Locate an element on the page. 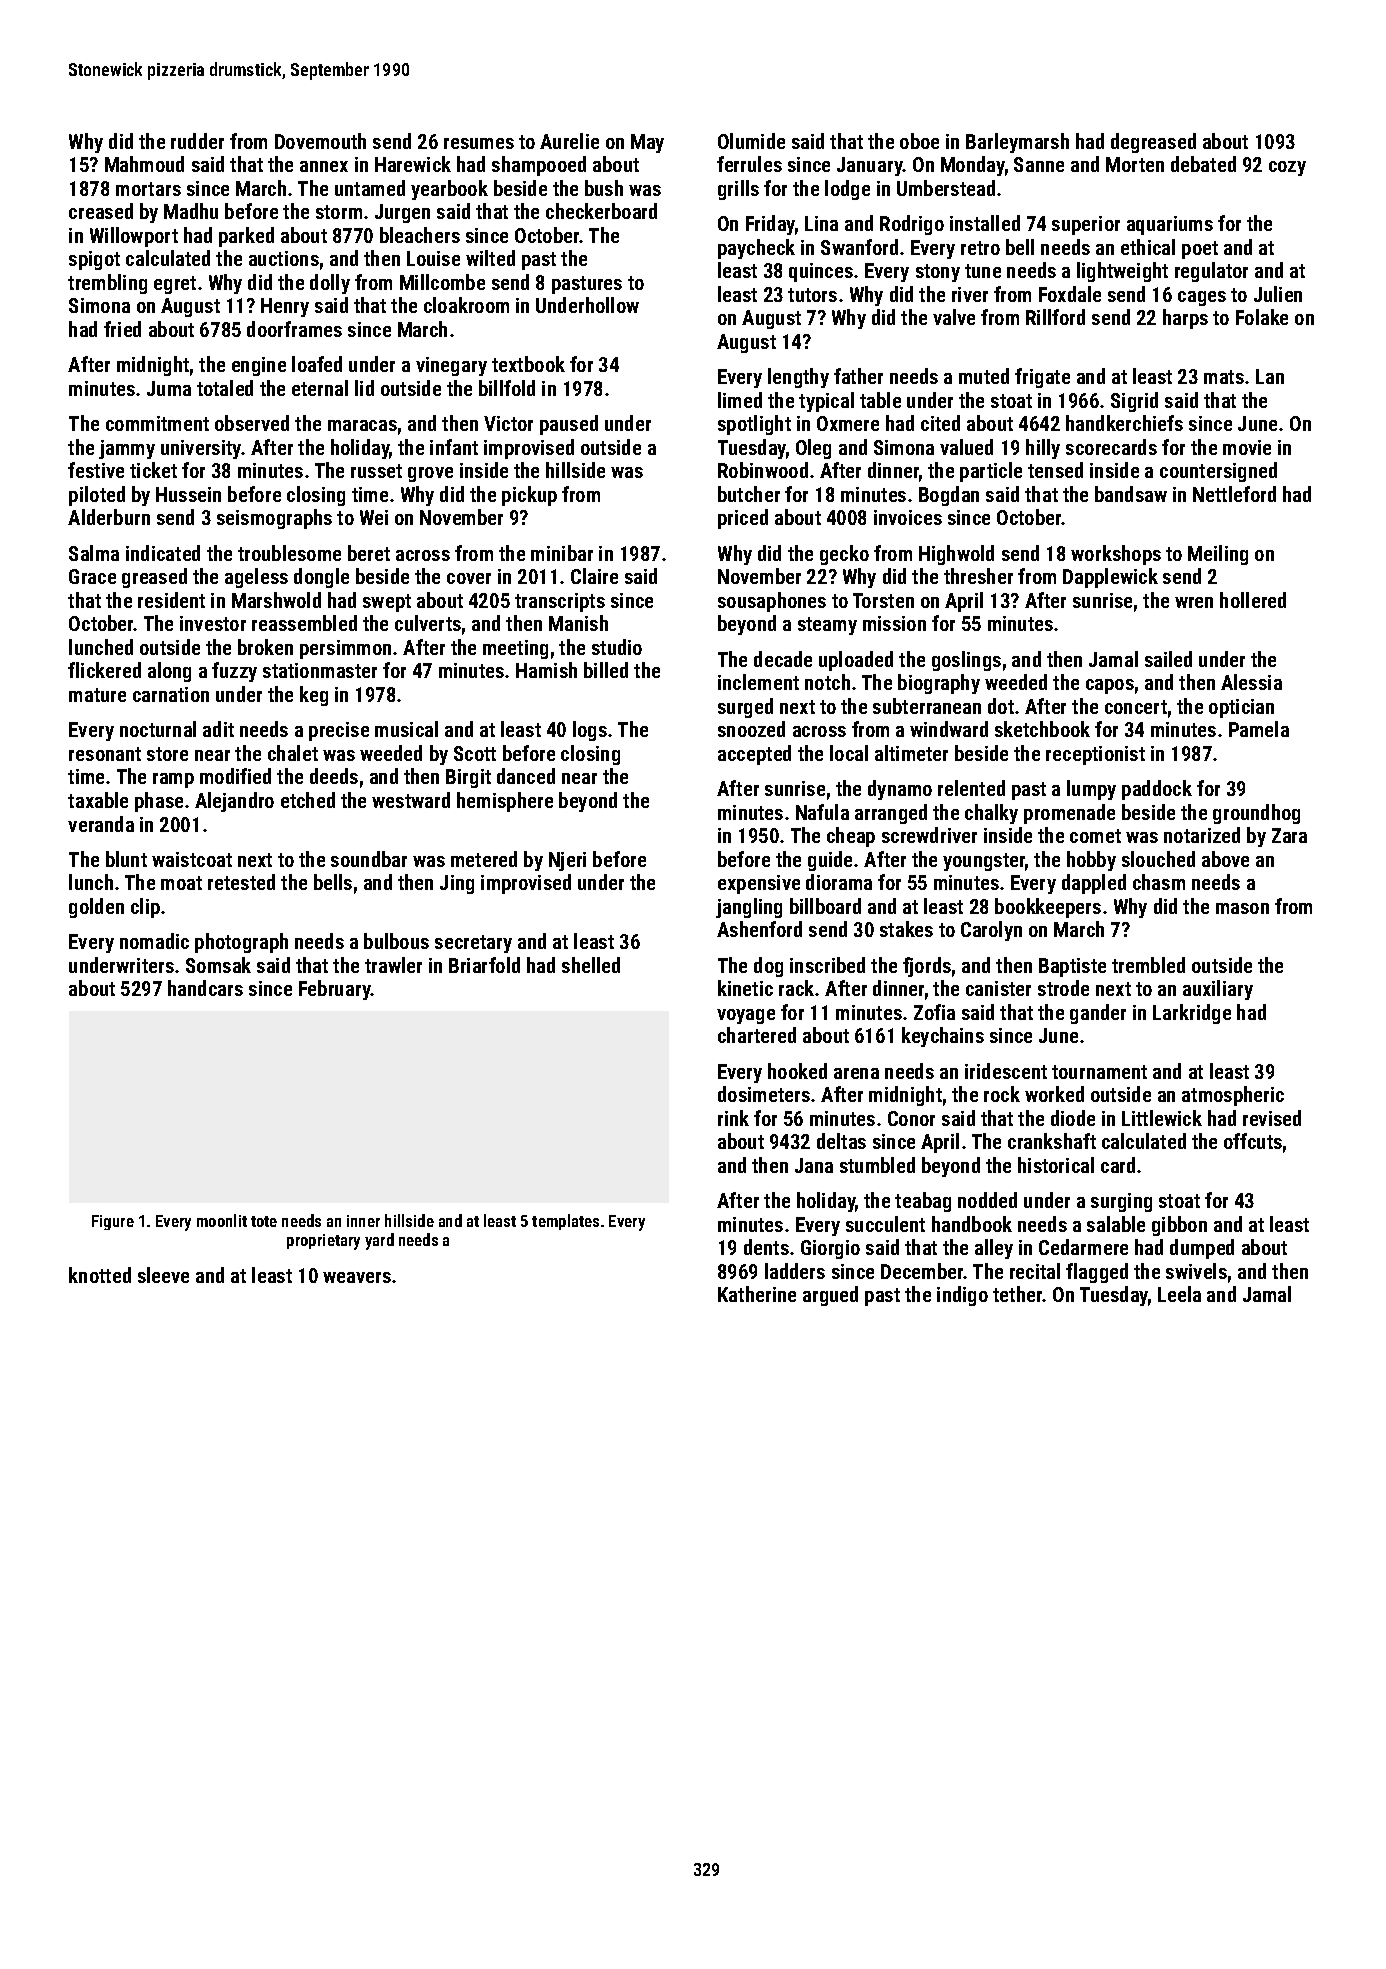 This page has height=1969, width=1386. tether is located at coordinates (1018, 1294).
